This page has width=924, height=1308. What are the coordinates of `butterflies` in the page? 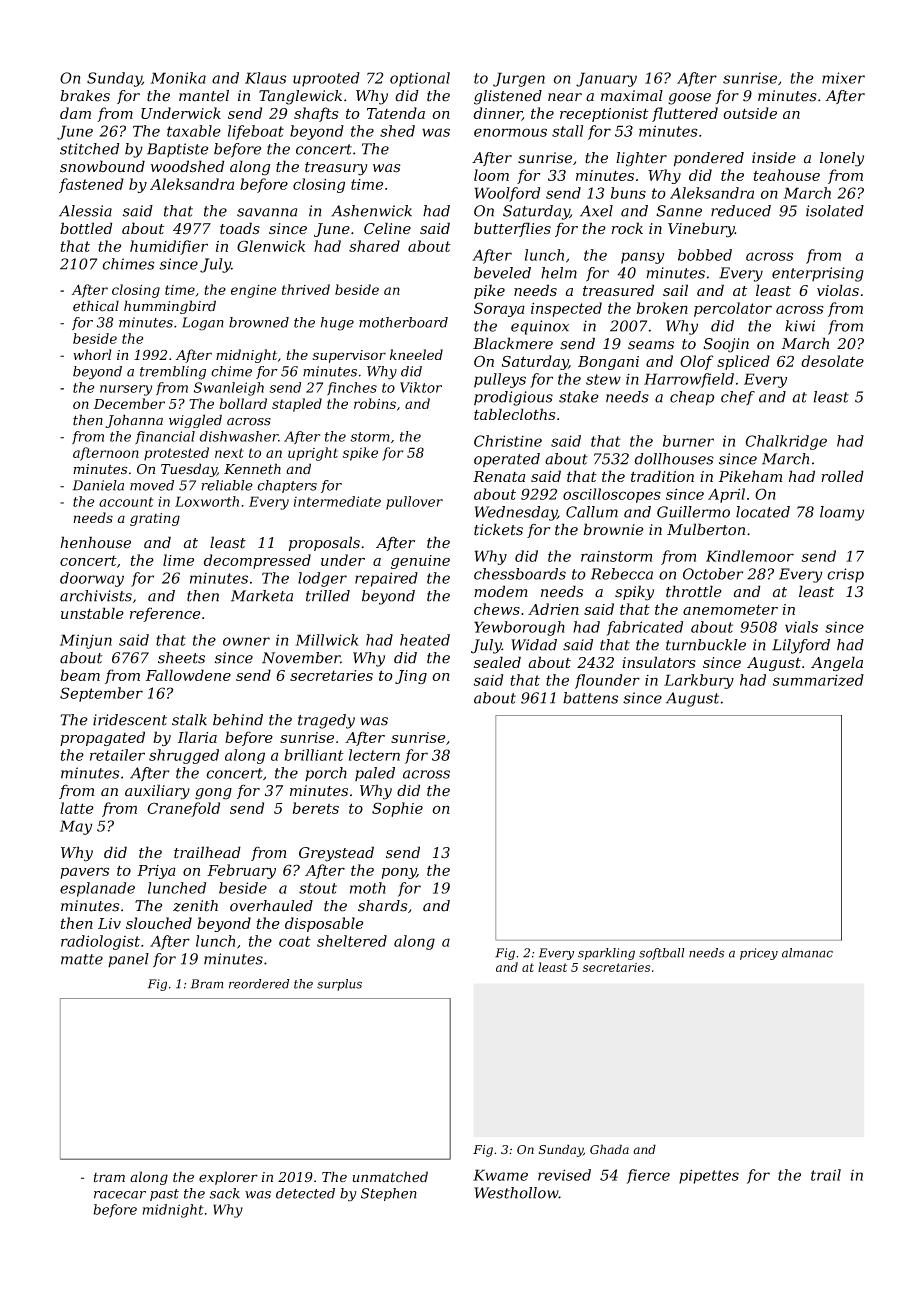 It's located at (512, 229).
